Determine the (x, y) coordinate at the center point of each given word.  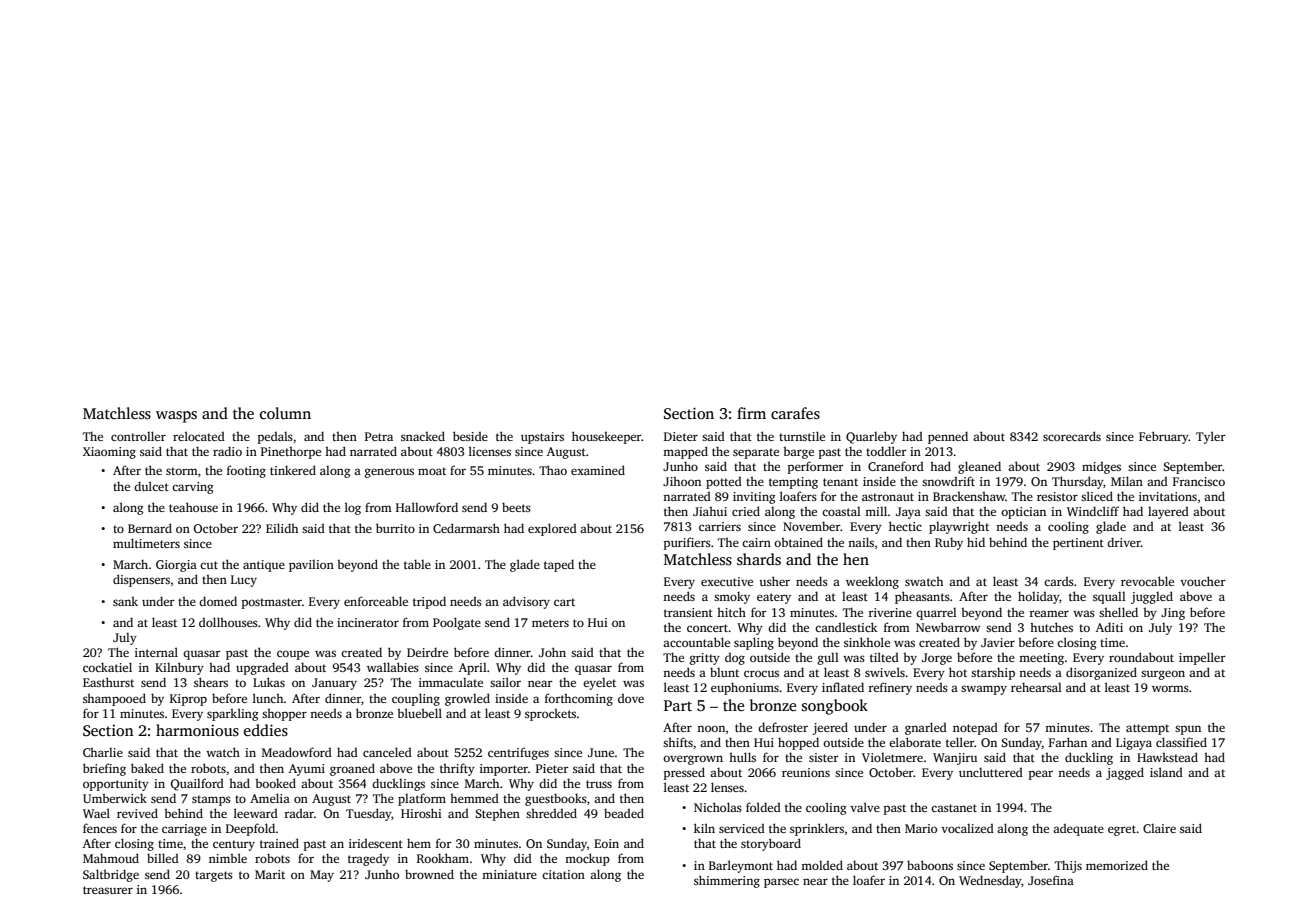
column (285, 413)
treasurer (108, 890)
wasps (176, 417)
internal (156, 652)
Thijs (1068, 866)
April (473, 668)
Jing (1173, 614)
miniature (509, 874)
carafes (795, 413)
